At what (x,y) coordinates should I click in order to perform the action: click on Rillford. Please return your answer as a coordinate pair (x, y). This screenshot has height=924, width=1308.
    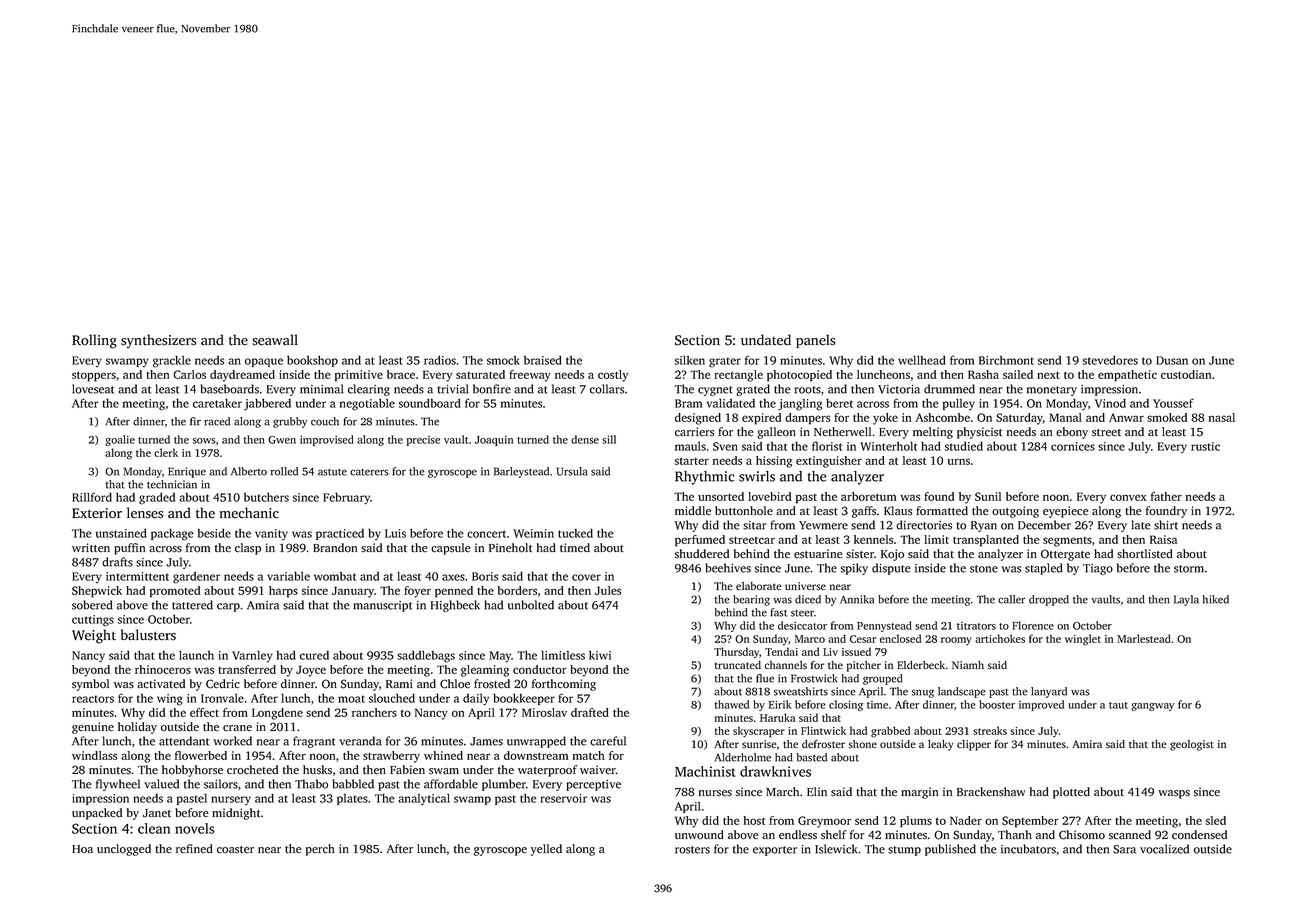
    Looking at the image, I should click on (92, 497).
